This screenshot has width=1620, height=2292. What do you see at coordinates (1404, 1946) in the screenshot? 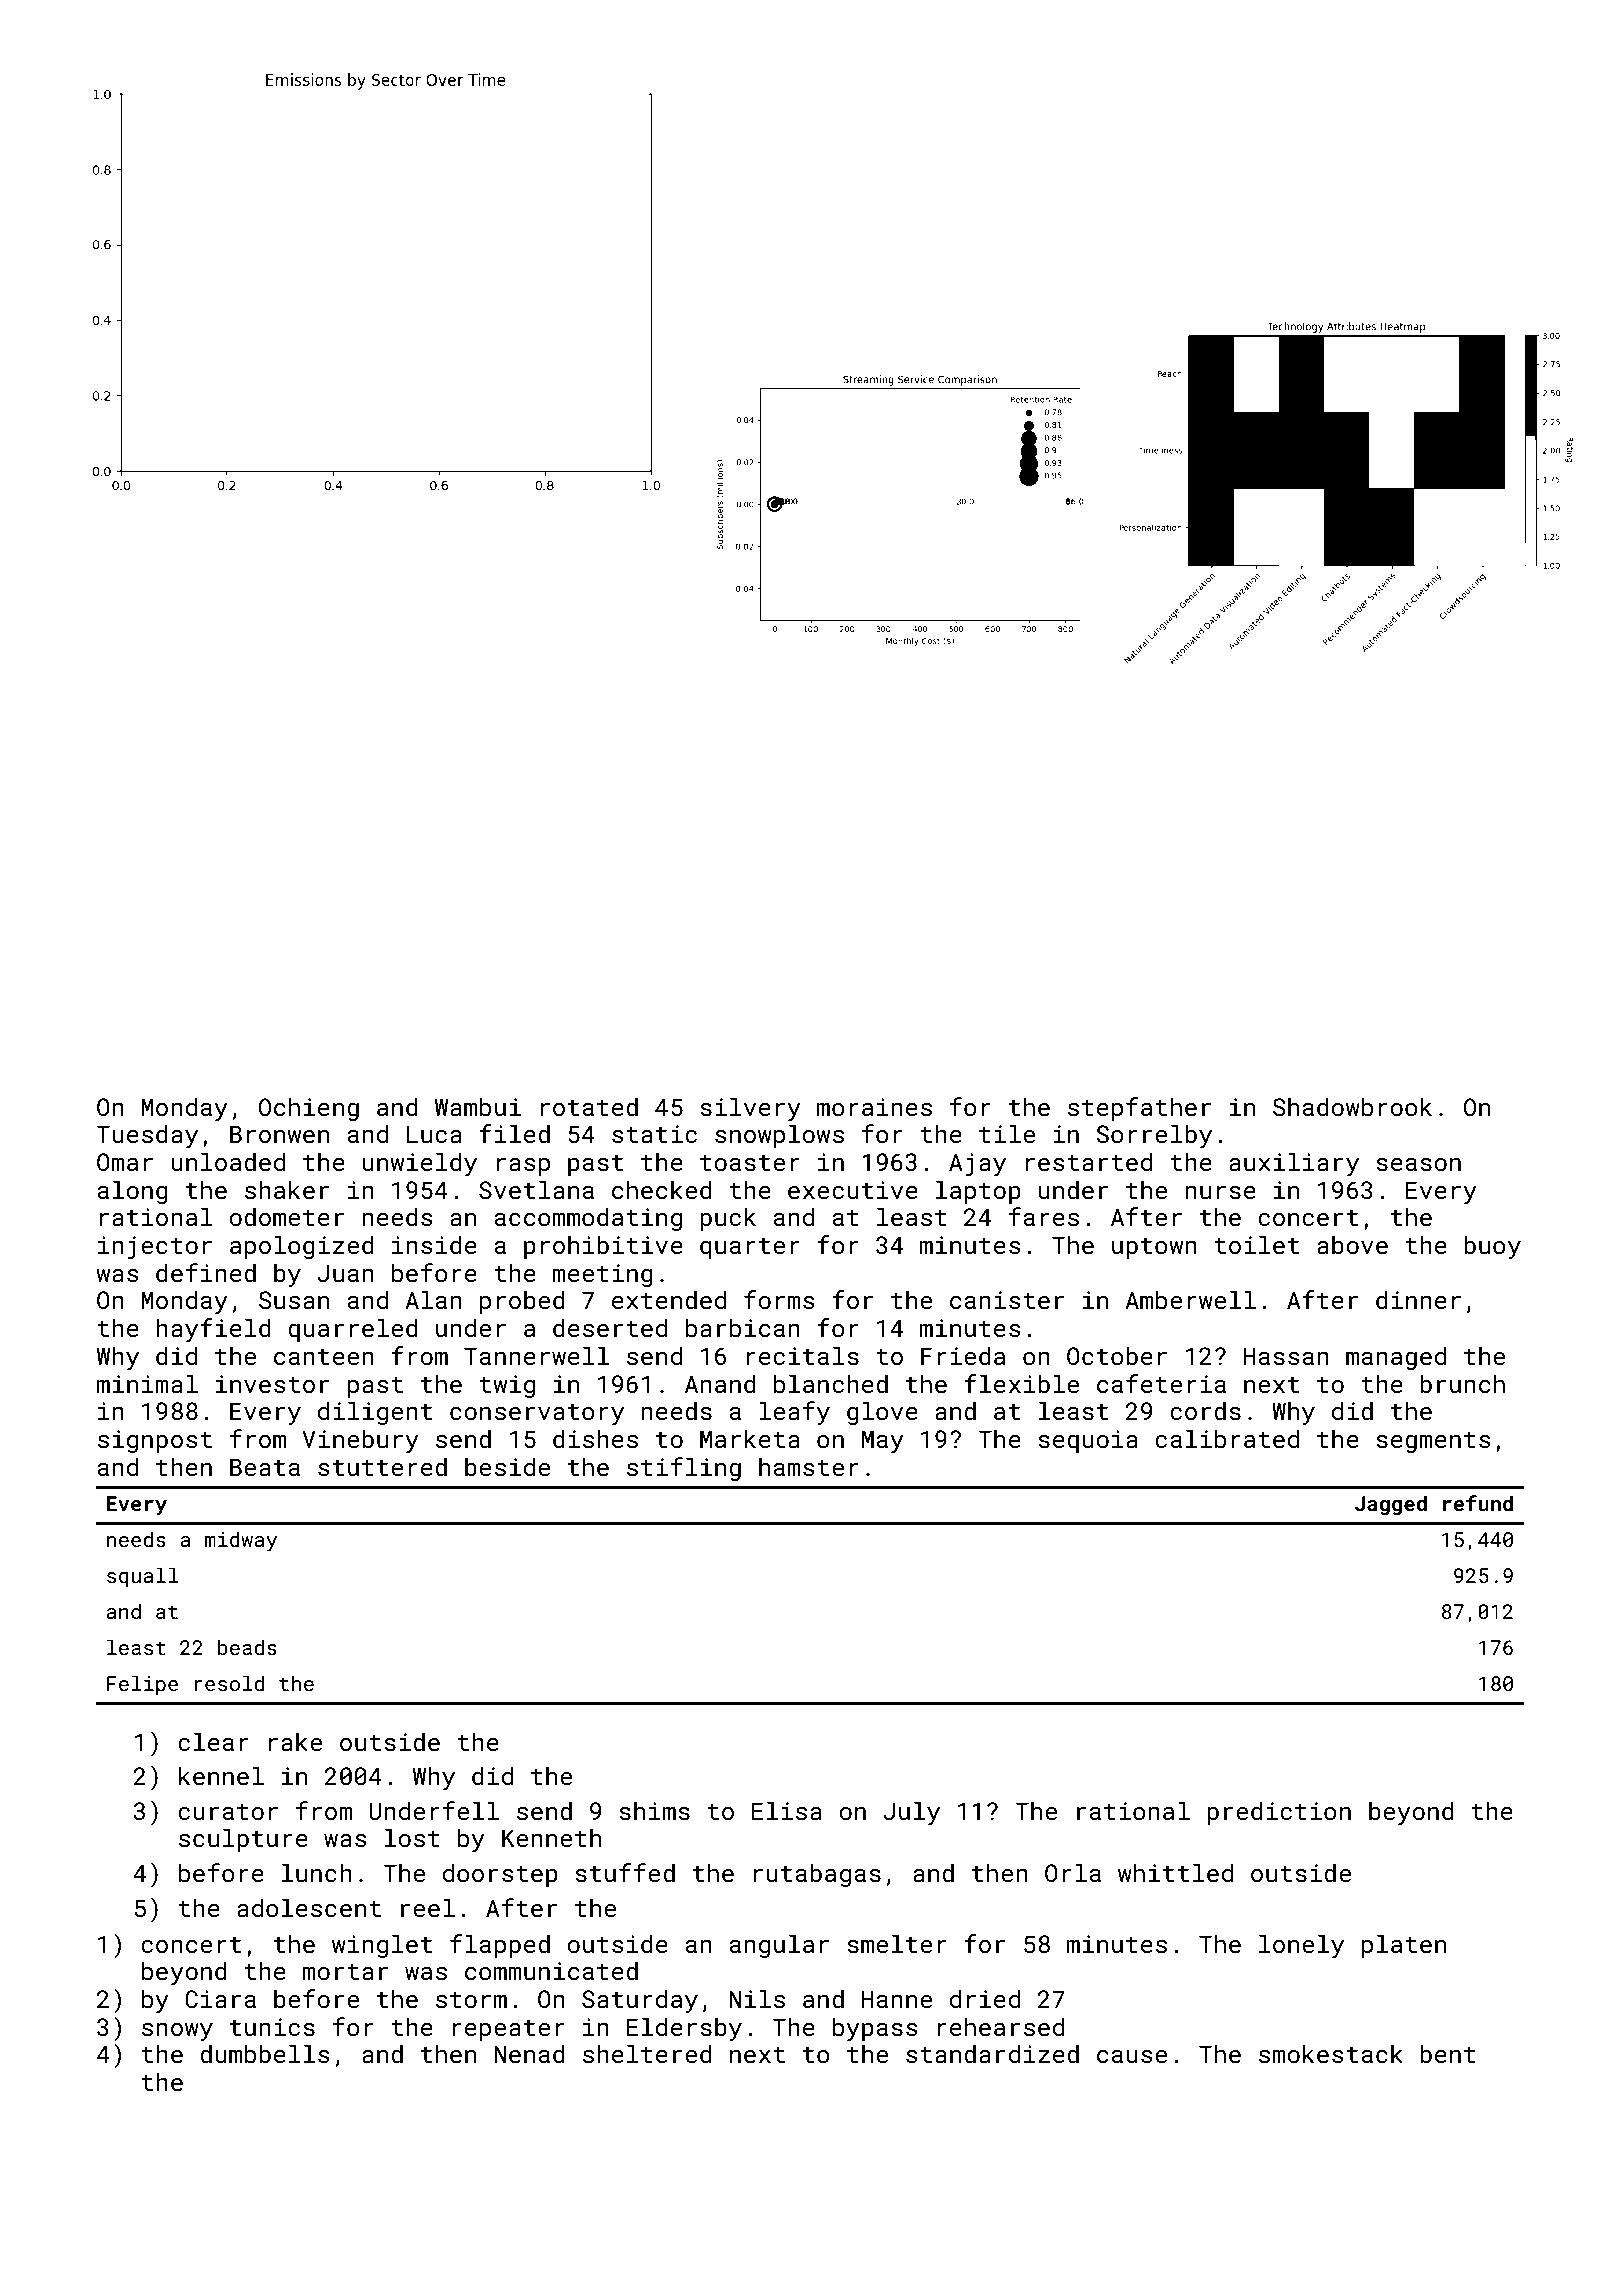
I see `platen` at bounding box center [1404, 1946].
